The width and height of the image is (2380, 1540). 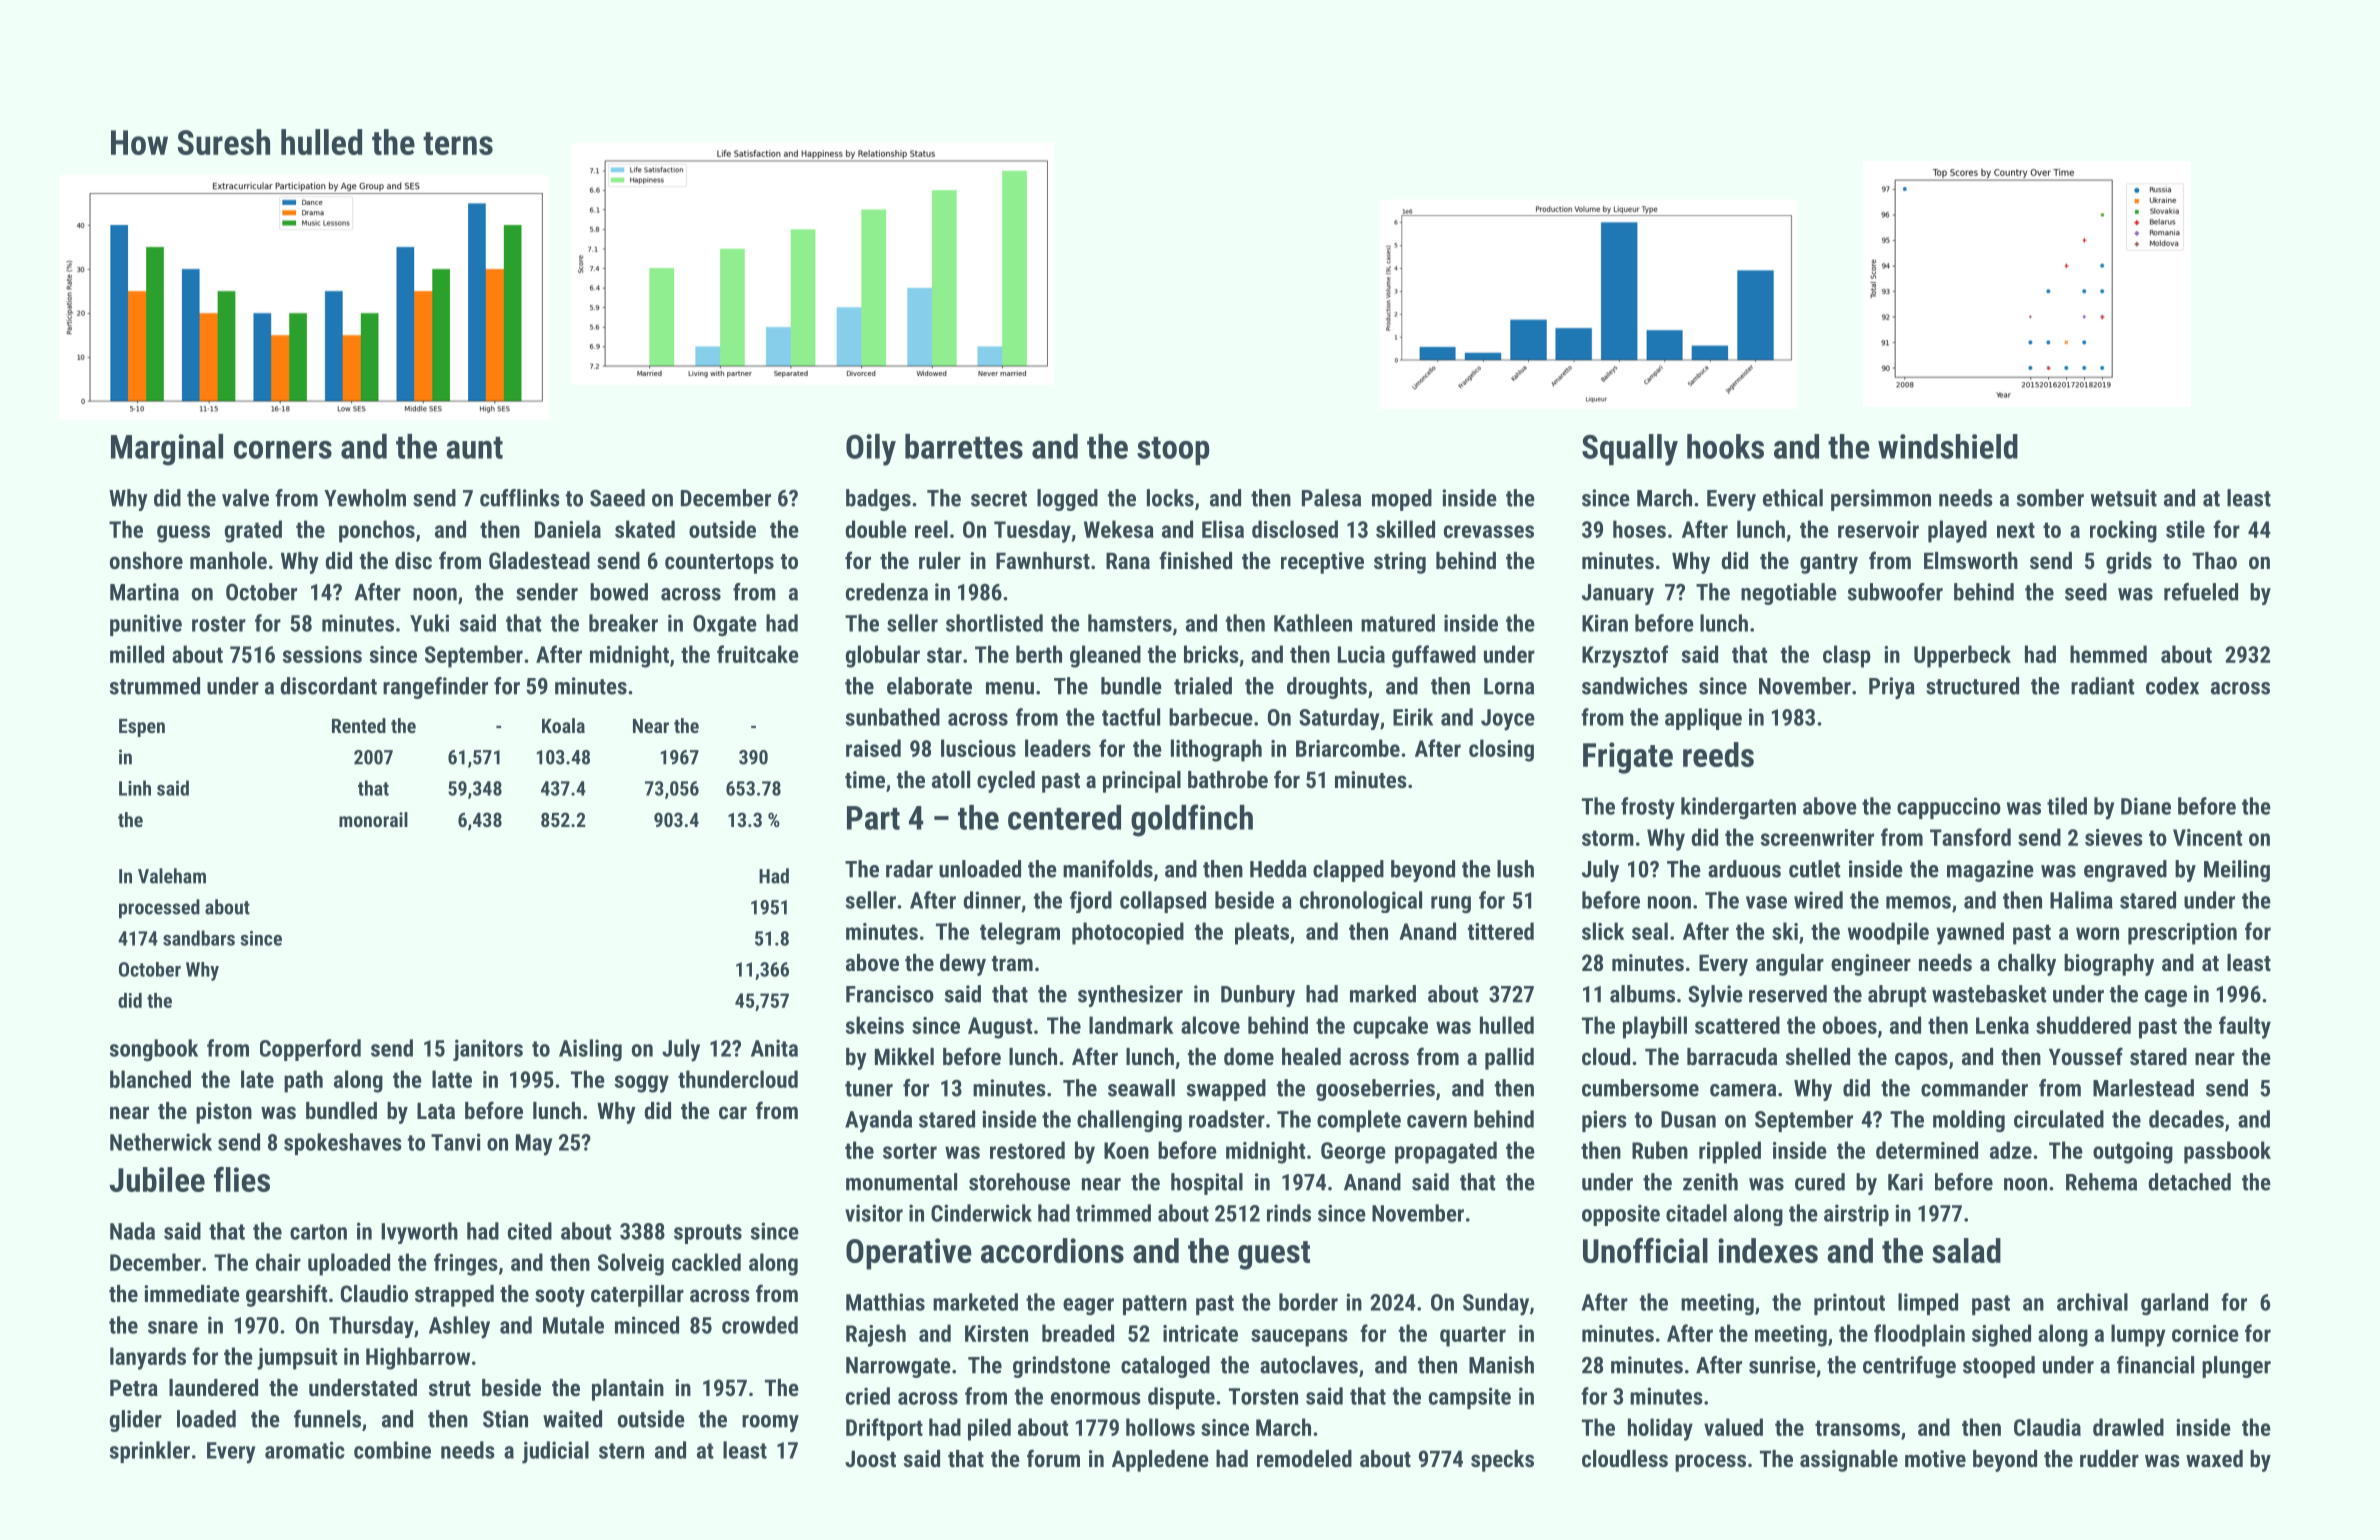 I want to click on abrupt, so click(x=1897, y=996).
